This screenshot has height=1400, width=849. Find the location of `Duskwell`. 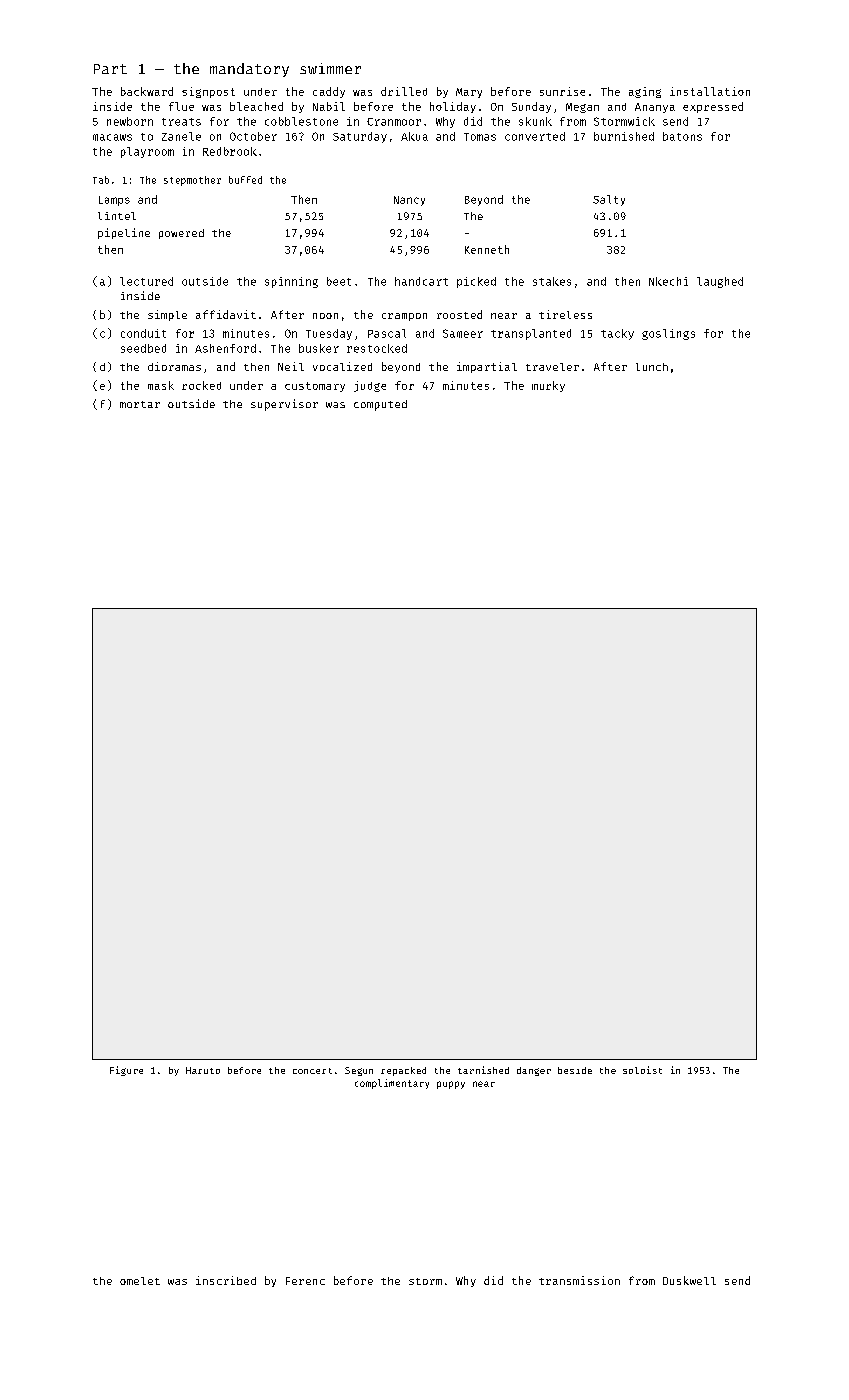

Duskwell is located at coordinates (689, 1280).
